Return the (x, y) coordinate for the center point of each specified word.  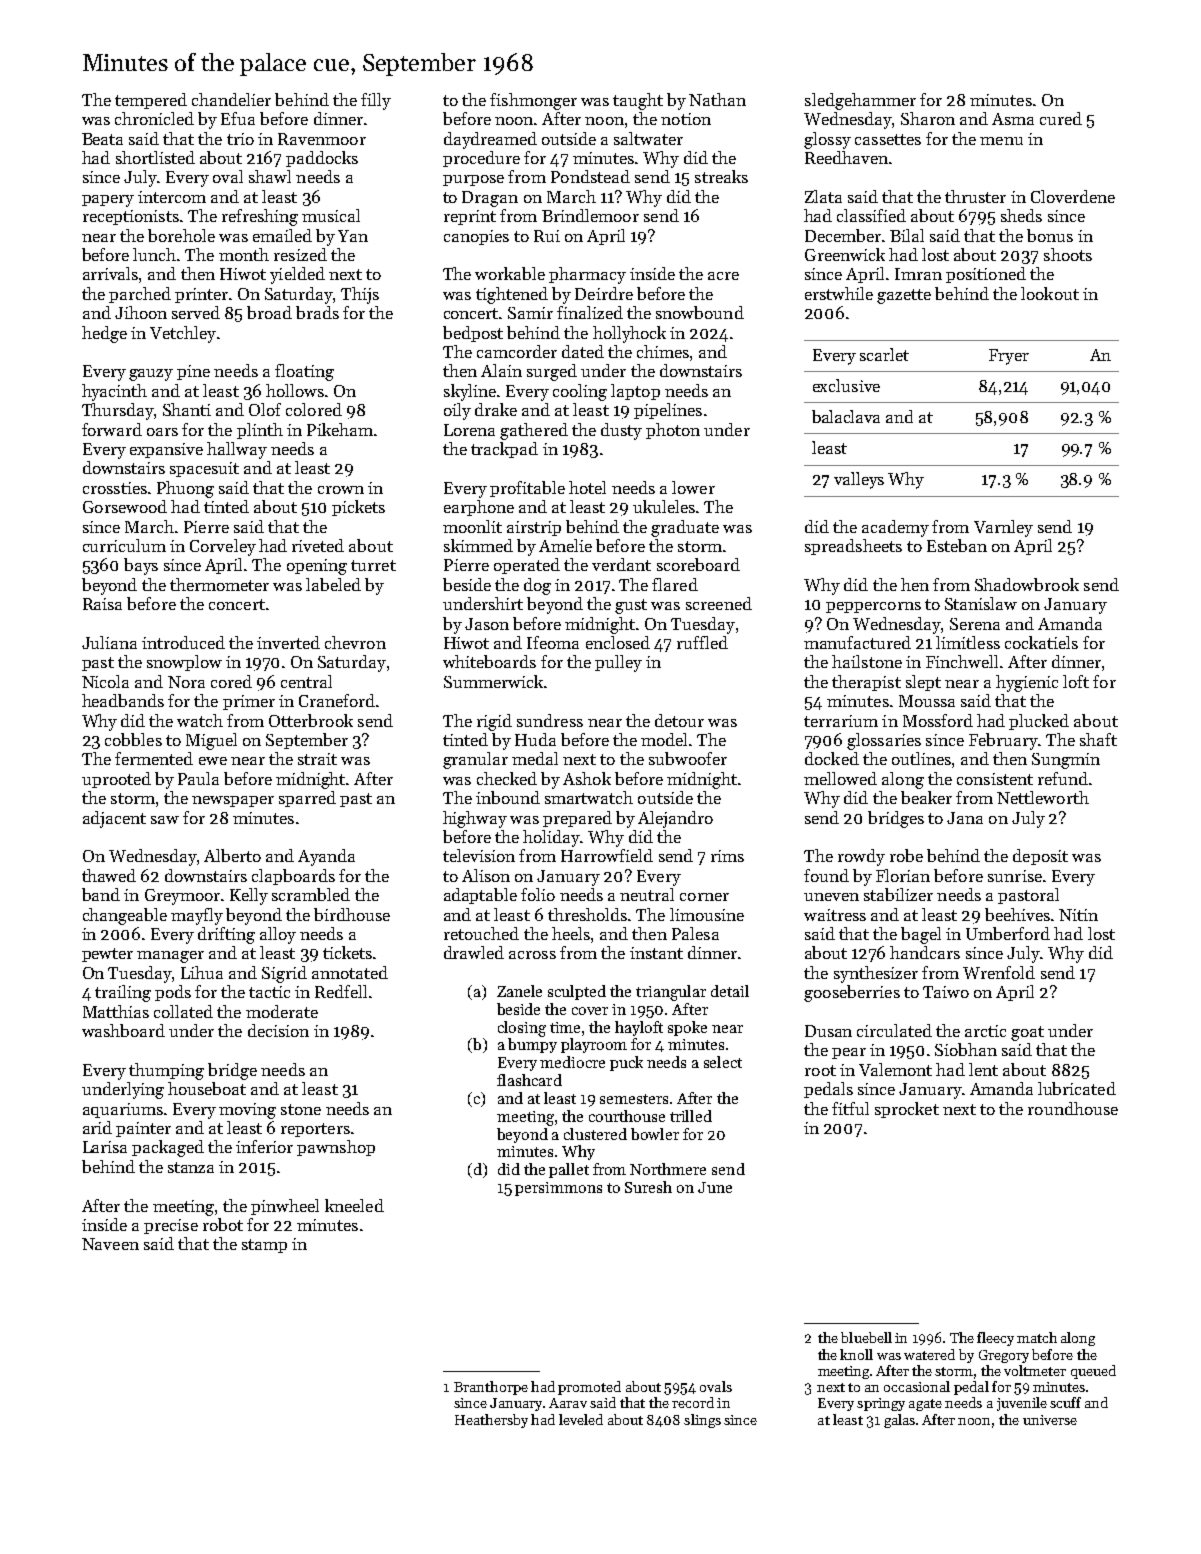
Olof (265, 409)
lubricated (1077, 1088)
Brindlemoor (590, 215)
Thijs (360, 295)
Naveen (110, 1244)
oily (457, 411)
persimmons (558, 1189)
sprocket (907, 1110)
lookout (1050, 293)
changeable (125, 916)
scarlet (884, 354)
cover (590, 1011)
